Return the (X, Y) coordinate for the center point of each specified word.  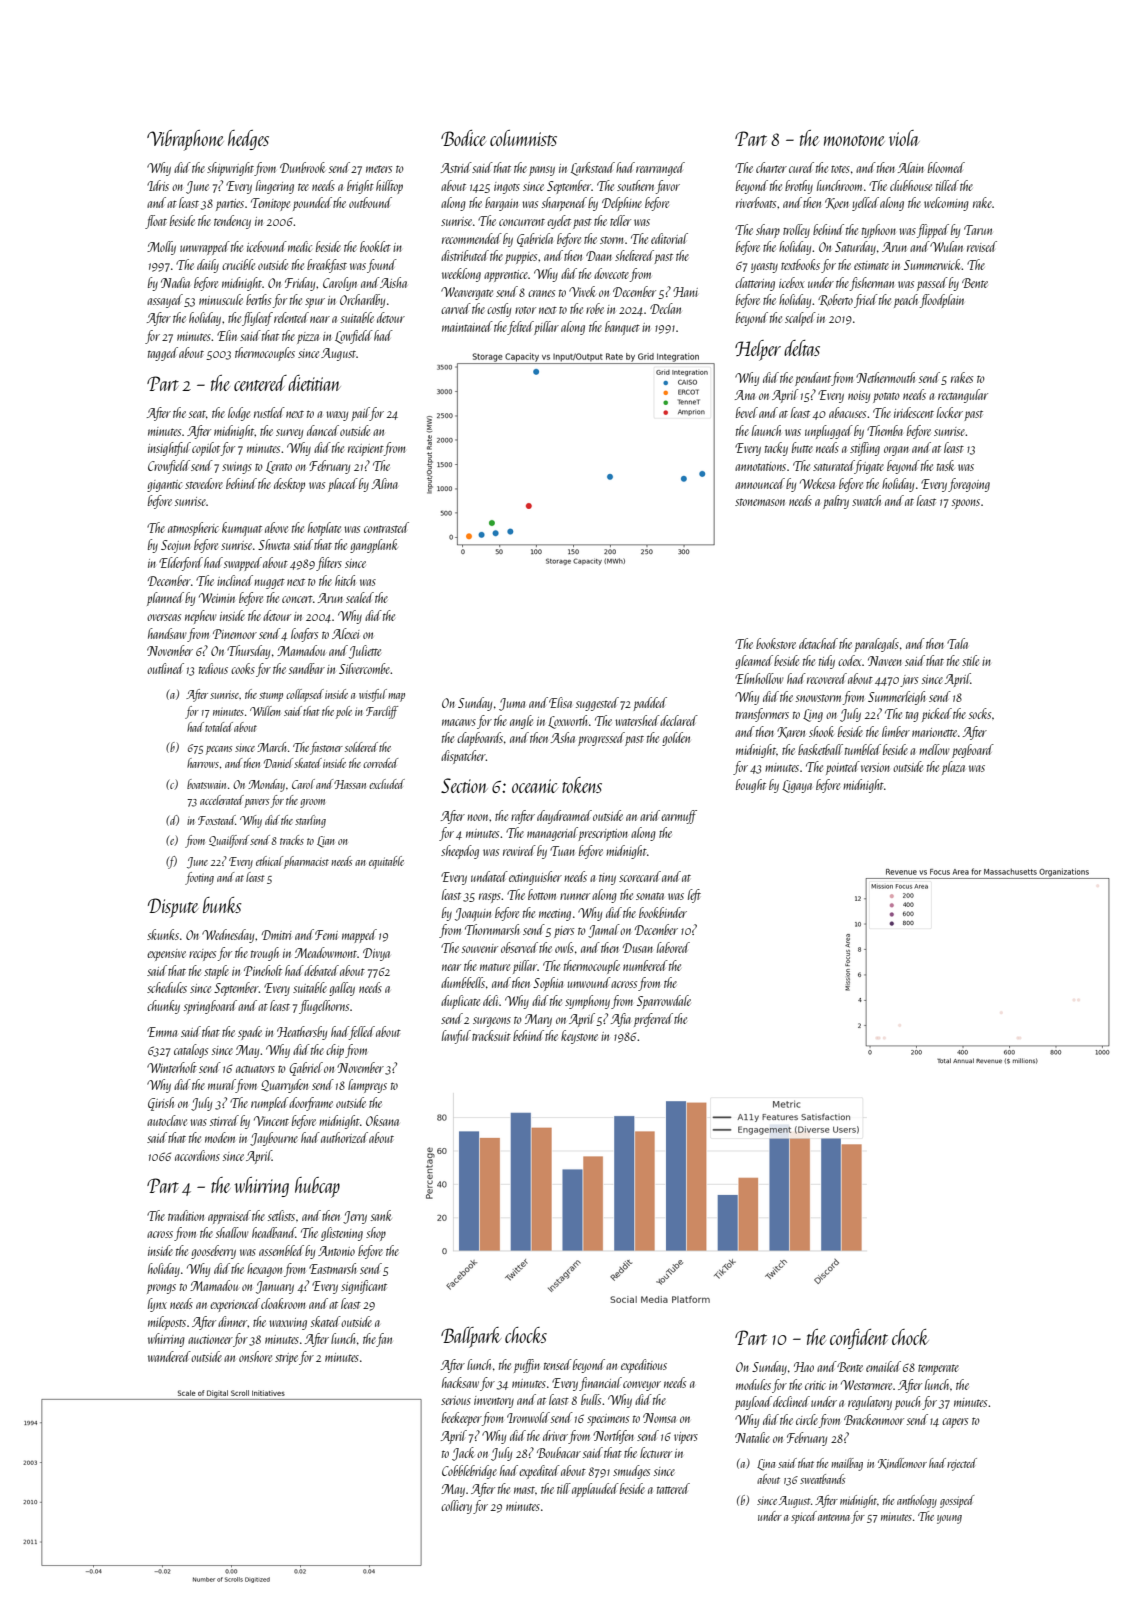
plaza (953, 768)
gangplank (373, 546)
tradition (186, 1215)
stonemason (760, 502)
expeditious (644, 1366)
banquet (622, 328)
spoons (966, 504)
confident (859, 1339)
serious (456, 1400)
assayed (165, 301)
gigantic (164, 486)
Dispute (173, 908)
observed (519, 947)
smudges (631, 1472)
